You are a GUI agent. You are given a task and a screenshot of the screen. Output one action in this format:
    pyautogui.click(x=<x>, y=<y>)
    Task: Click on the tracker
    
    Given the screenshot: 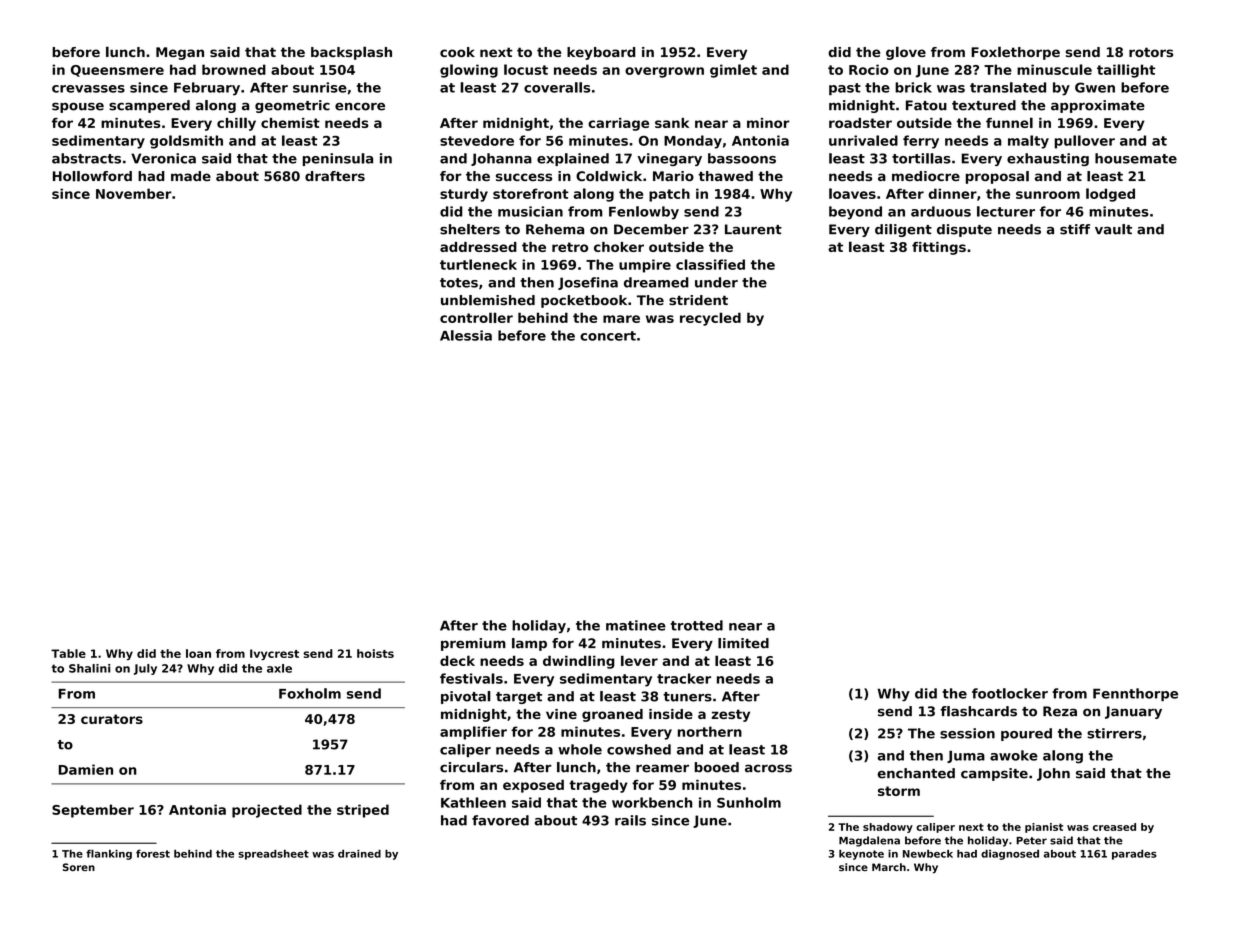 What is the action you would take?
    pyautogui.click(x=684, y=678)
